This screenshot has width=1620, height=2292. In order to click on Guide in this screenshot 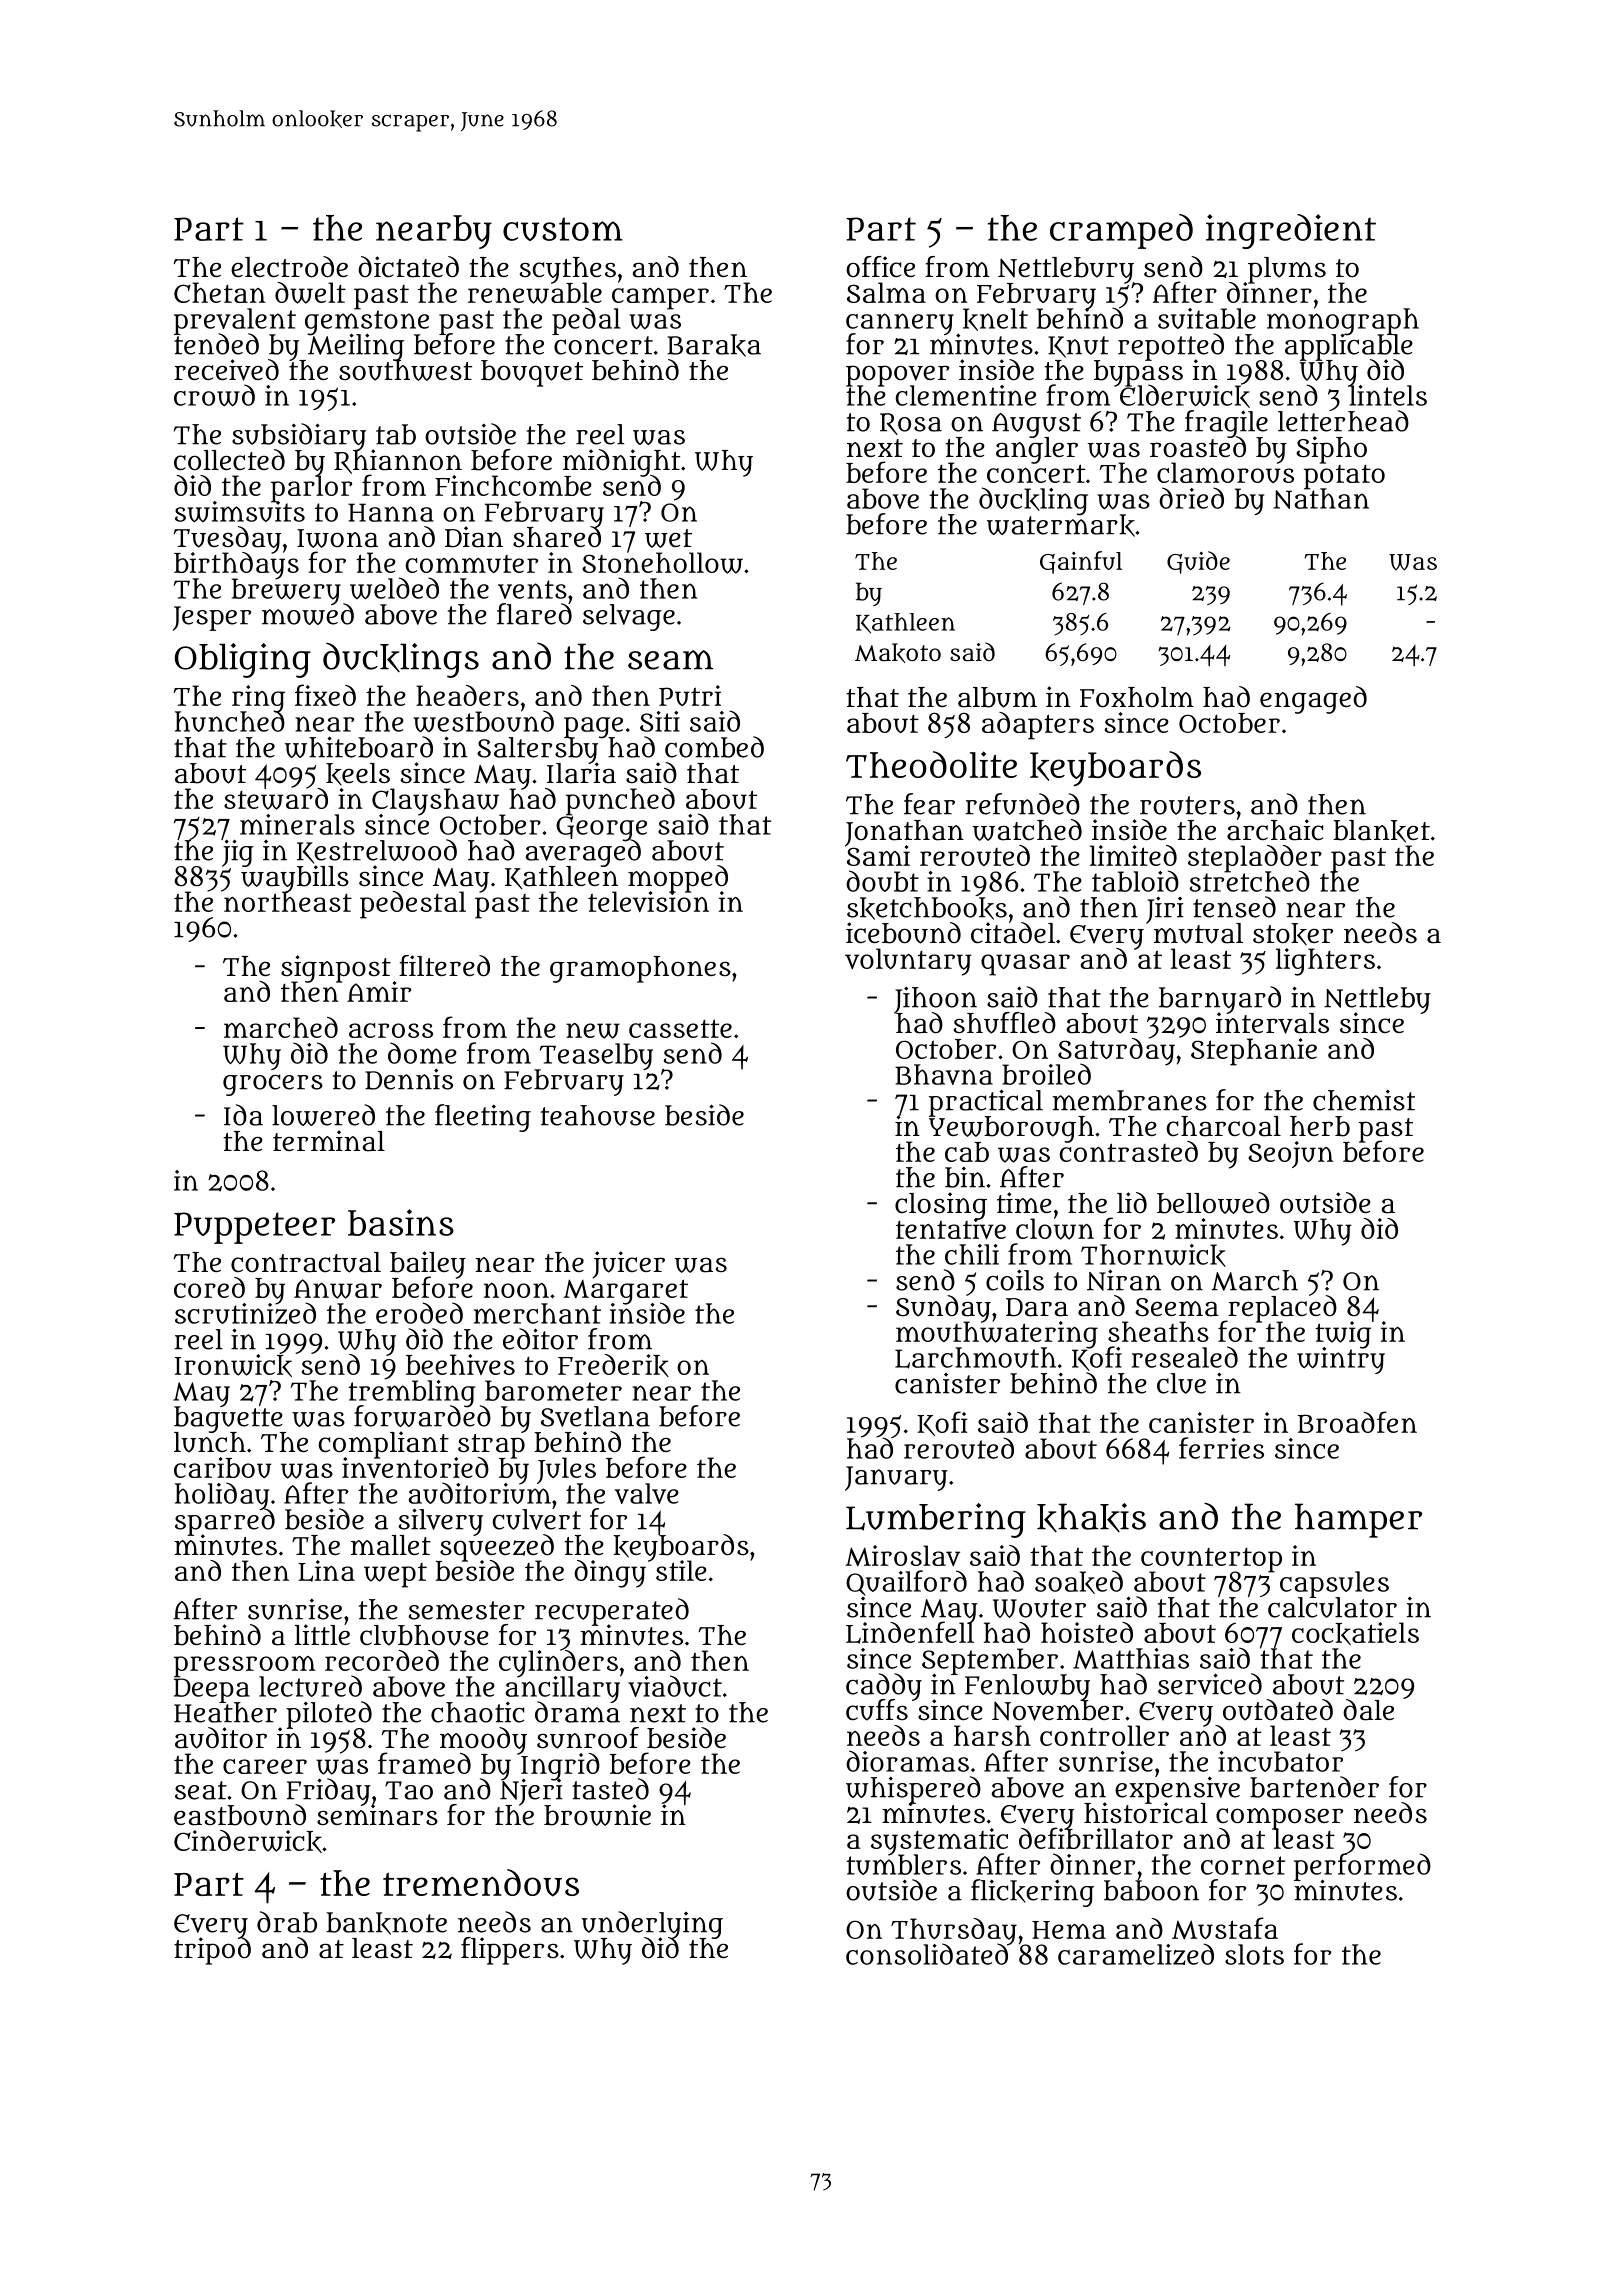, I will do `click(1198, 562)`.
